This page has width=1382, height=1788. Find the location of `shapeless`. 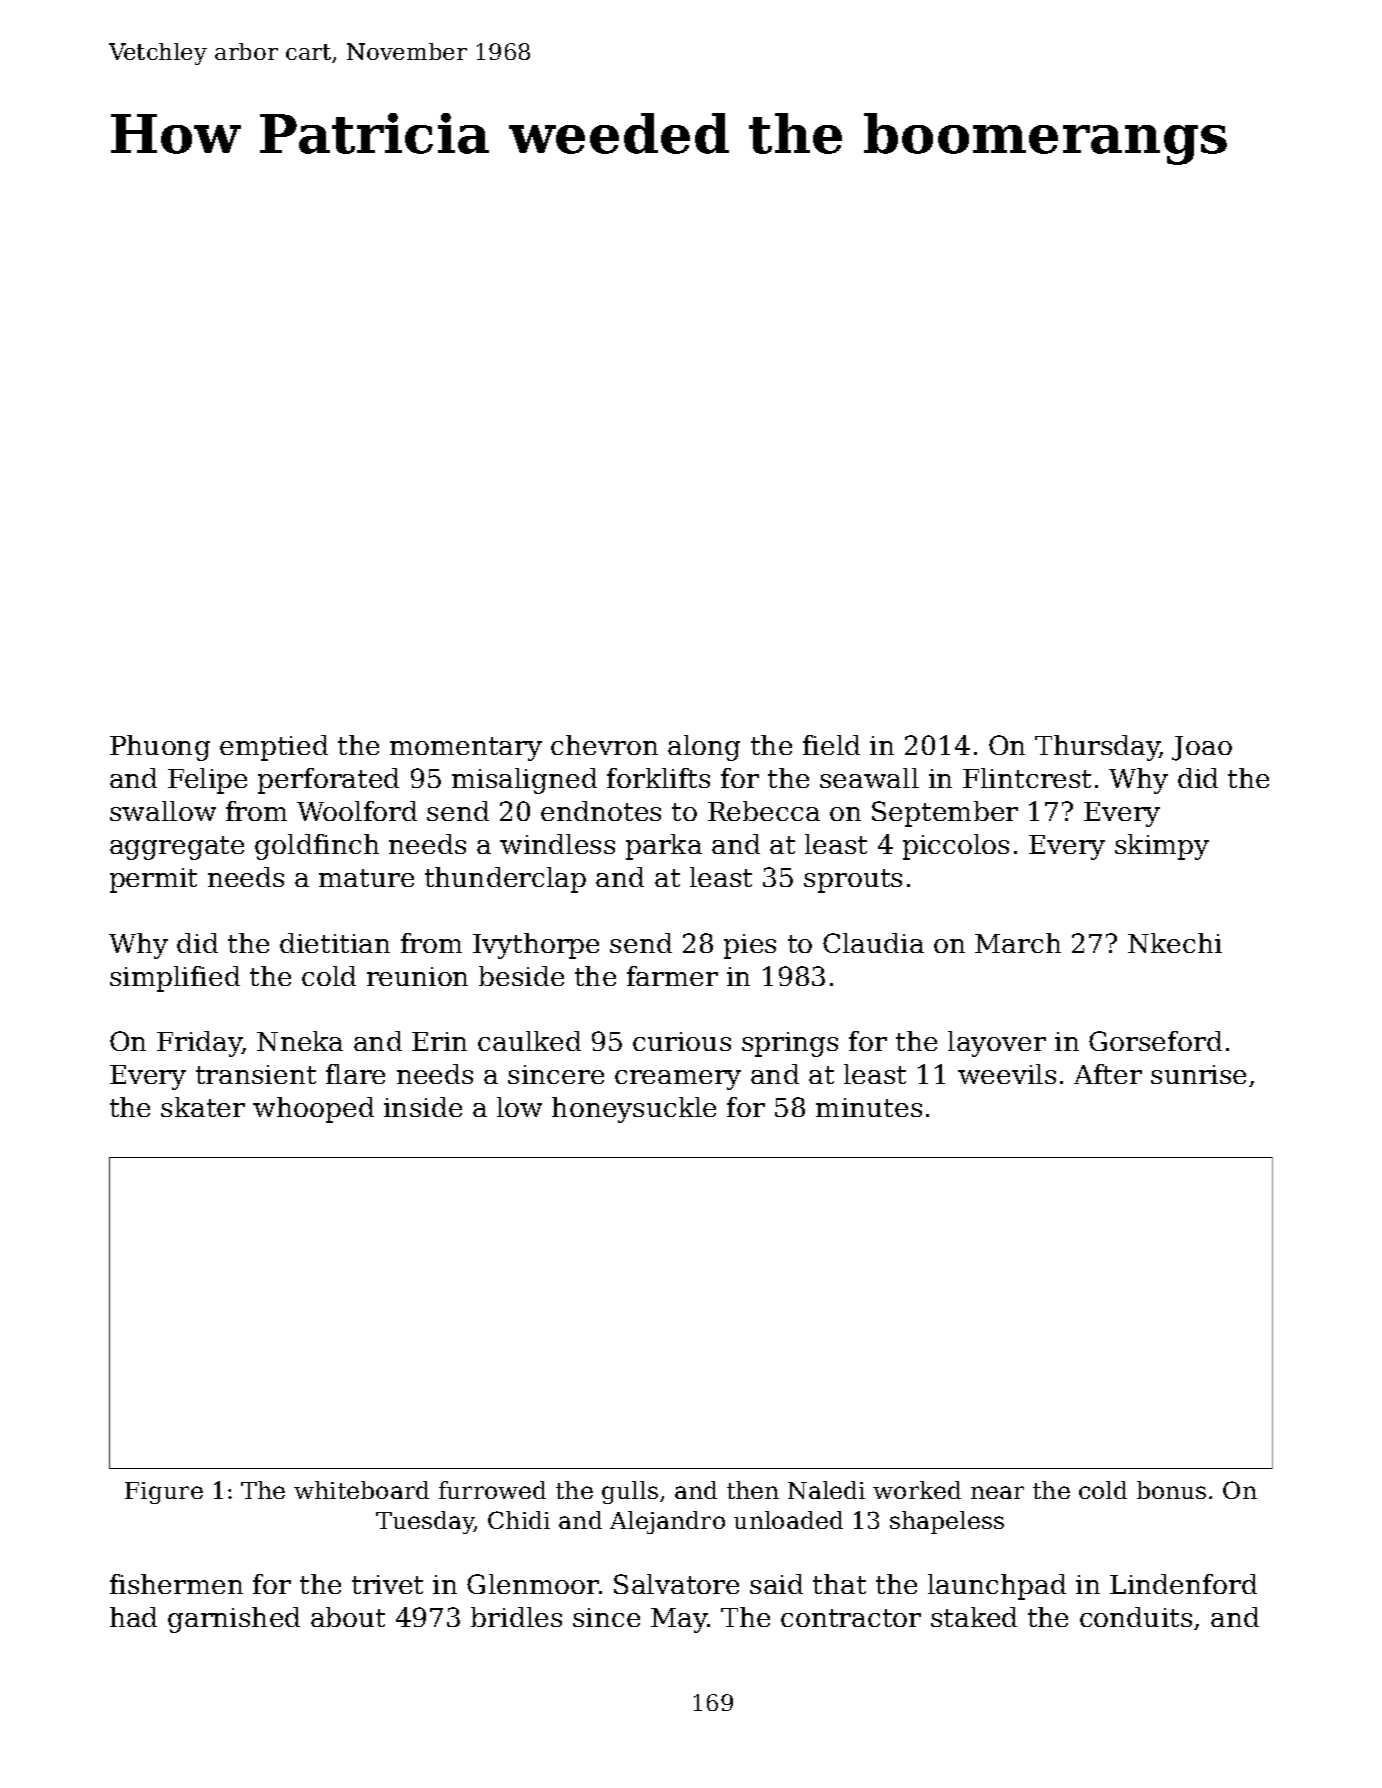

shapeless is located at coordinates (947, 1522).
